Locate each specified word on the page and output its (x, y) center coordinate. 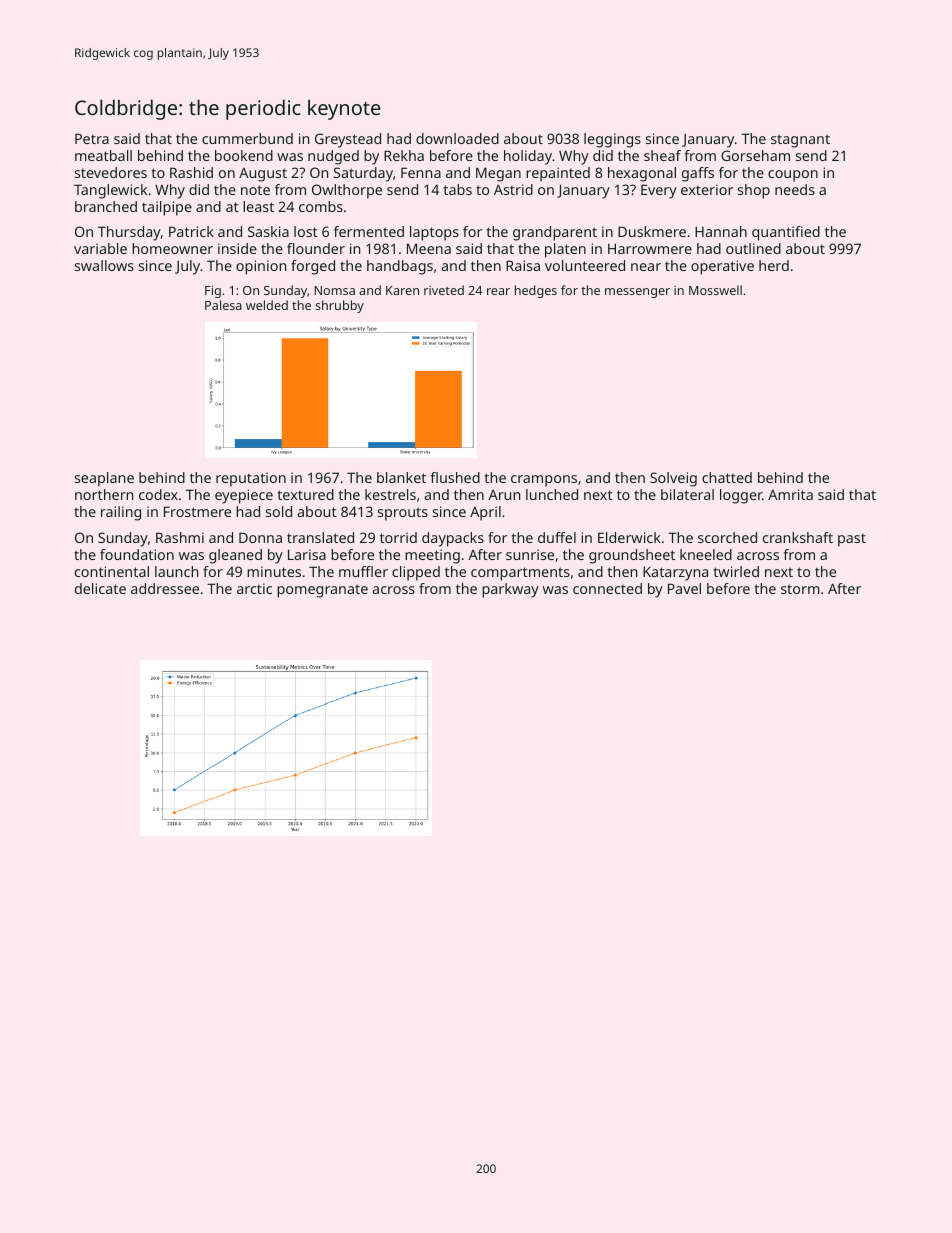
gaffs (698, 174)
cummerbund (247, 138)
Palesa (223, 305)
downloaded (457, 138)
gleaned (235, 556)
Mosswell (715, 290)
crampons (544, 481)
